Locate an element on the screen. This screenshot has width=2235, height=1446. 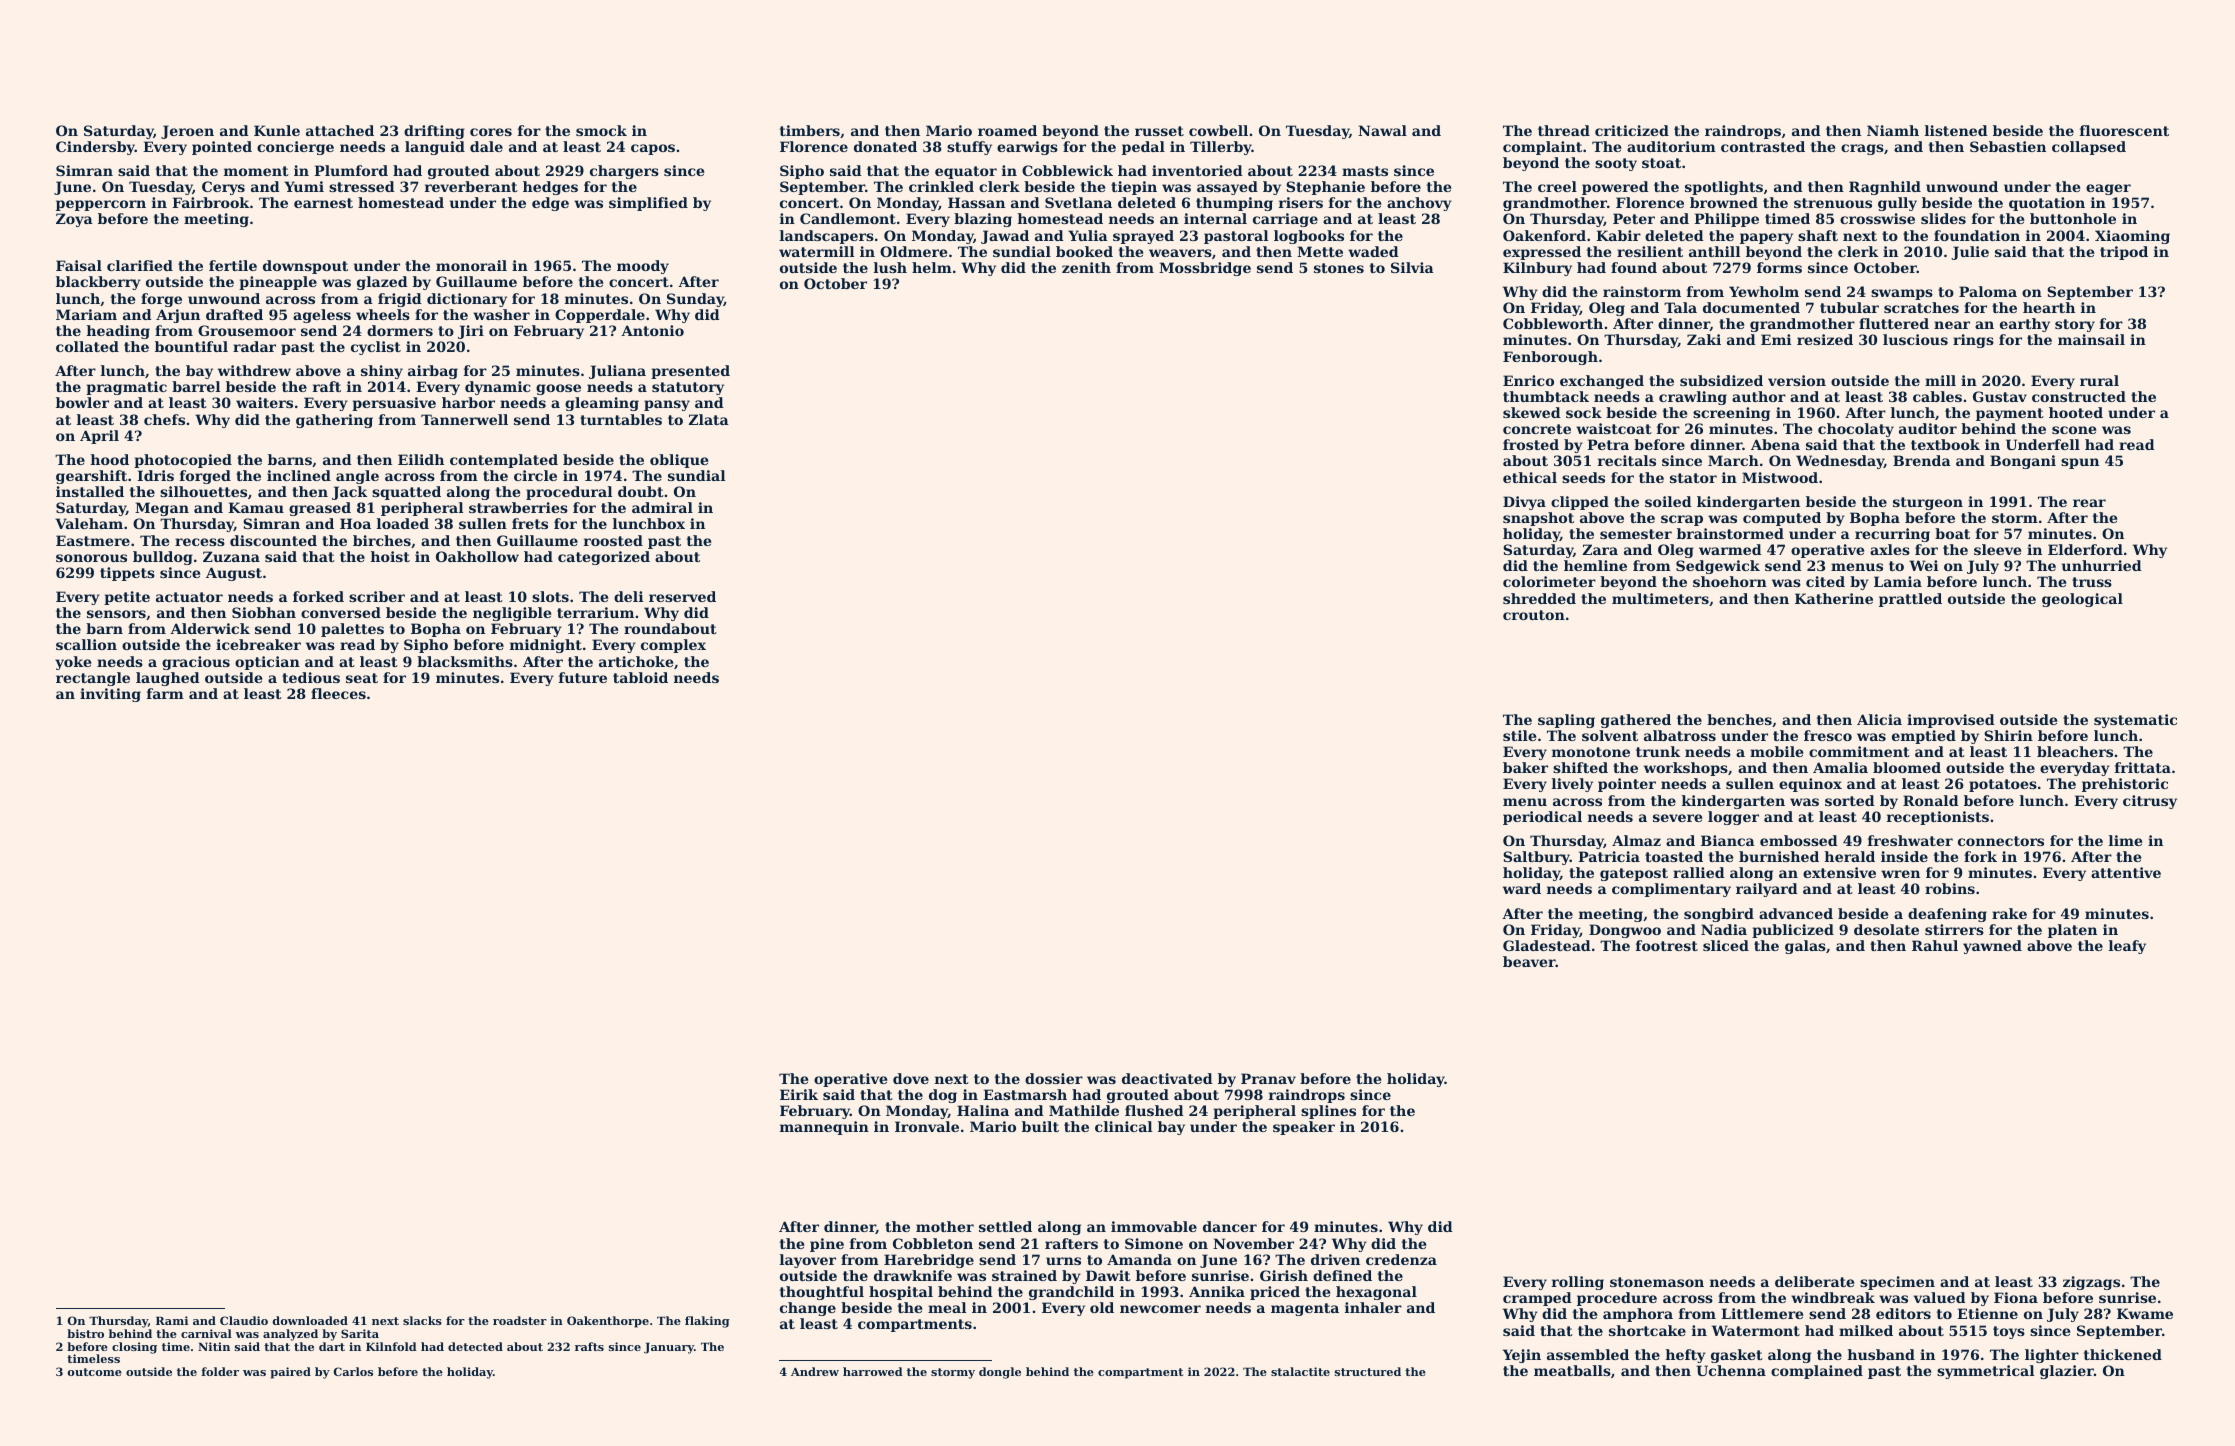
dongle is located at coordinates (1000, 1373).
